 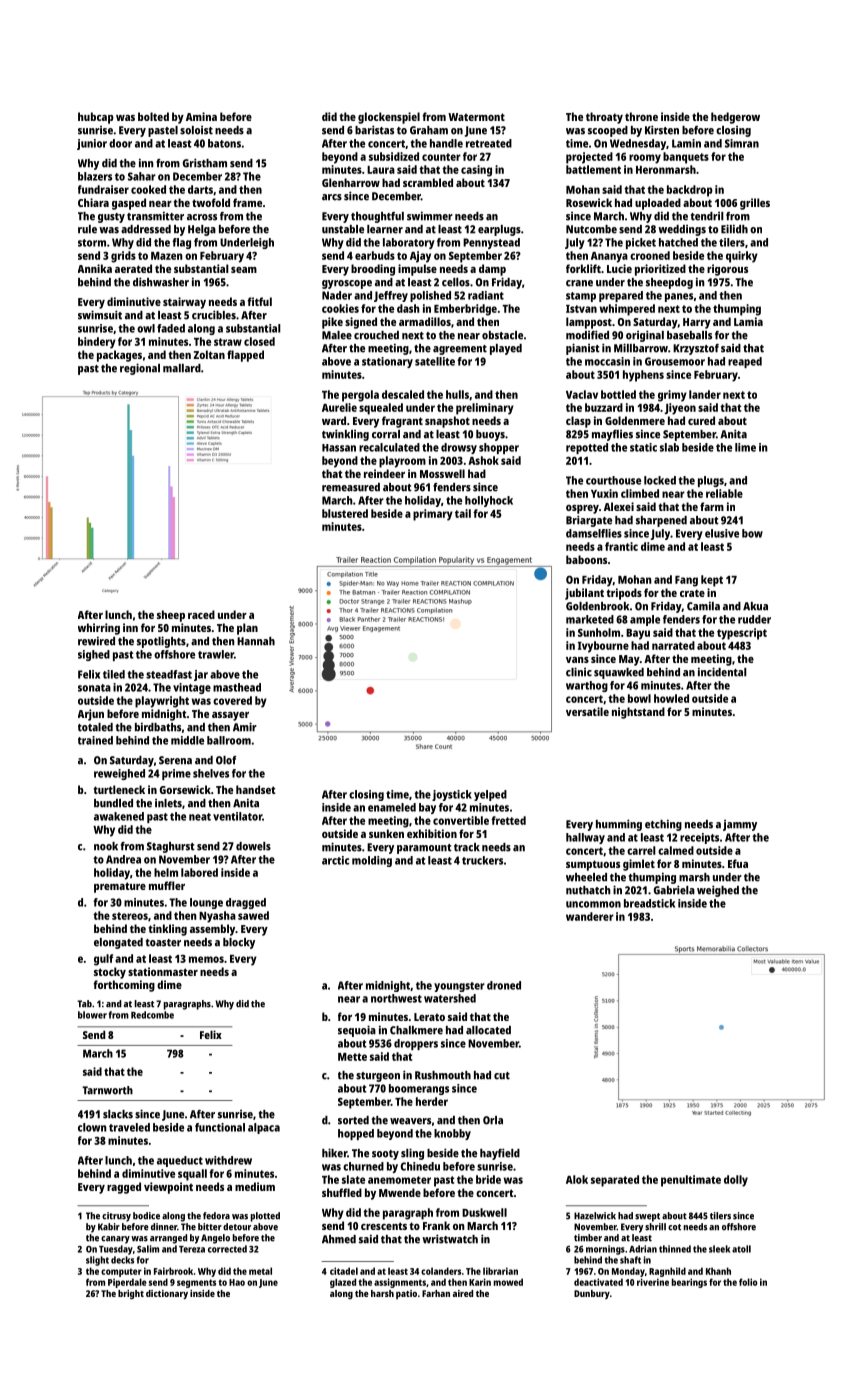 I want to click on Simran, so click(x=742, y=143).
